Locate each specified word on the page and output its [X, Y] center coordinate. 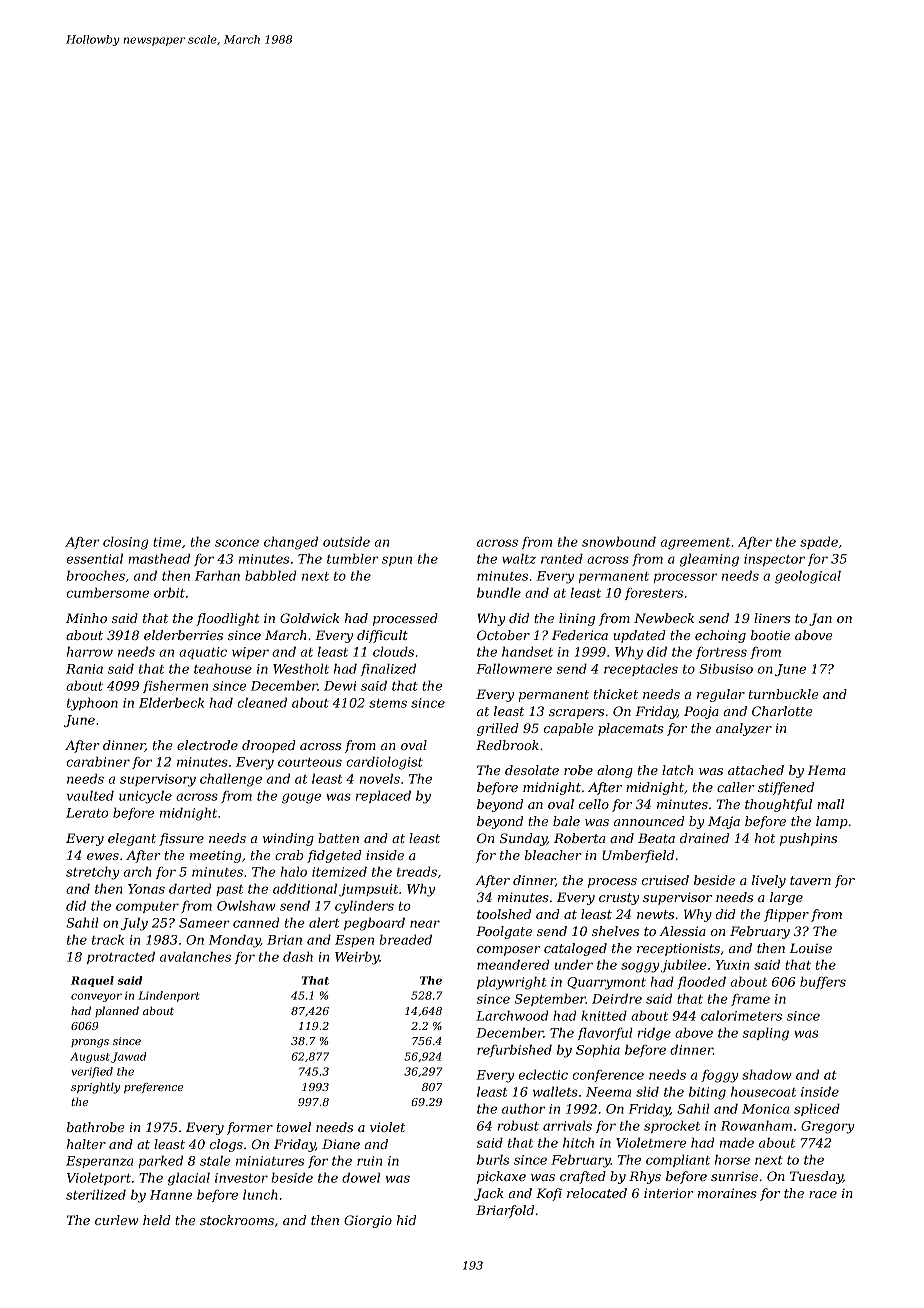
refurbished [514, 1050]
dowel [361, 1177]
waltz [519, 558]
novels [380, 778]
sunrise [734, 1176]
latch [677, 770]
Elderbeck [171, 702]
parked [161, 1161]
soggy [640, 967]
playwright [511, 983]
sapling [765, 1034]
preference [154, 1087]
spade [819, 542]
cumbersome [107, 592]
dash [298, 956]
